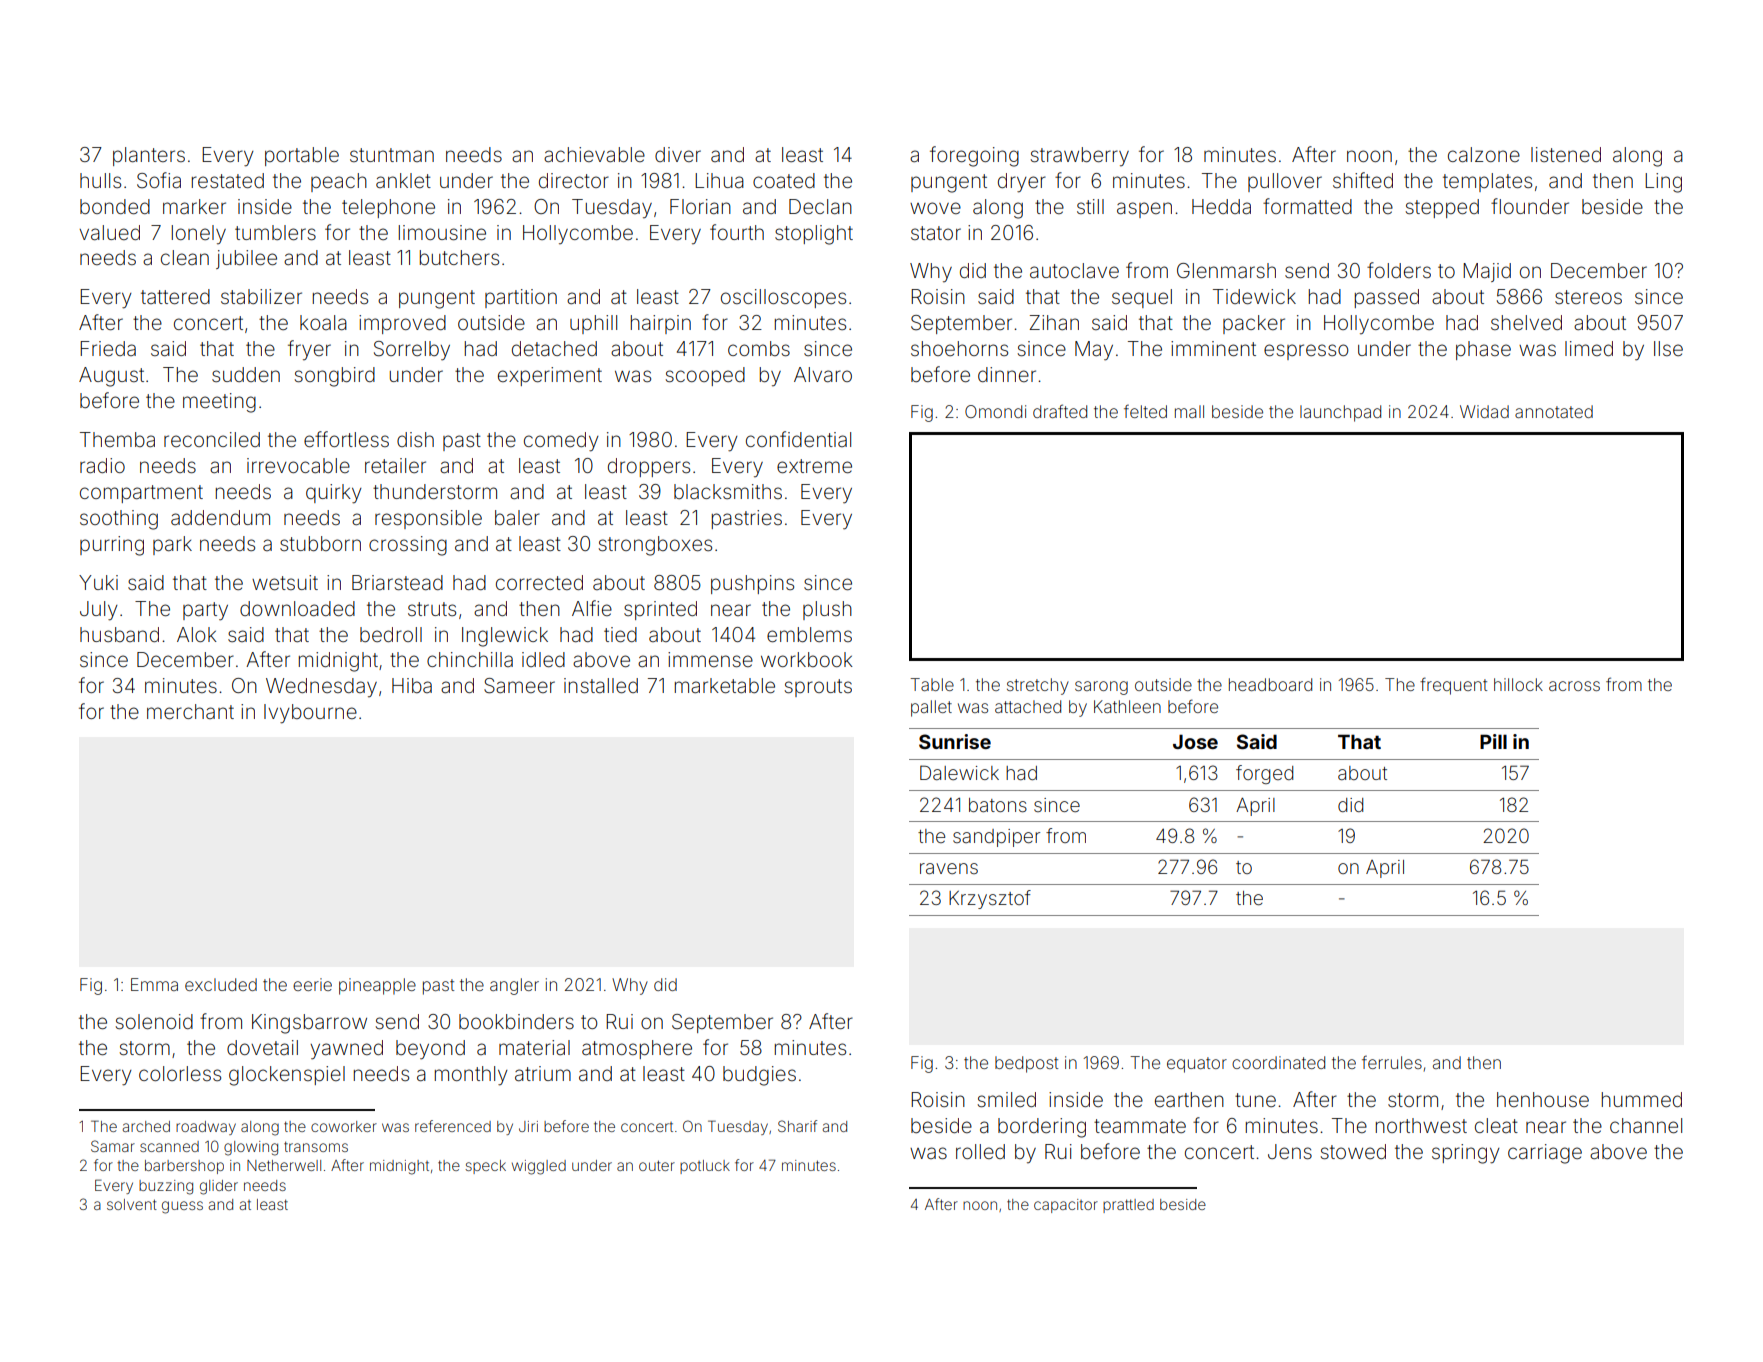 Image resolution: width=1763 pixels, height=1362 pixels. I want to click on beyond, so click(430, 1050).
